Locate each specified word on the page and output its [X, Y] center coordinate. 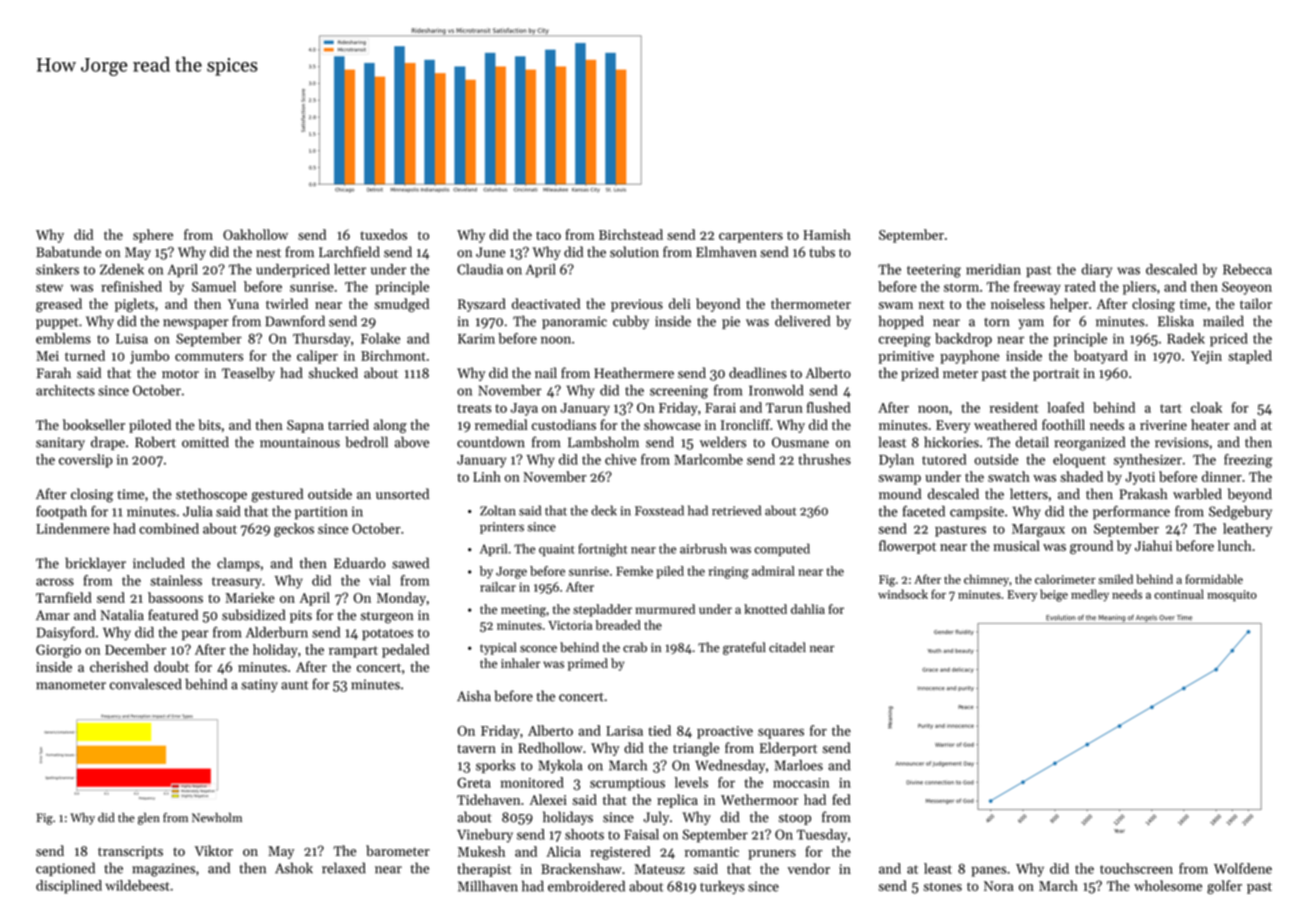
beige [1054, 595]
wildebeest [137, 885]
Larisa [624, 731]
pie [731, 322]
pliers [1139, 288]
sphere [153, 236]
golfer [1224, 887]
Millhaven [488, 886]
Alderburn [277, 632]
